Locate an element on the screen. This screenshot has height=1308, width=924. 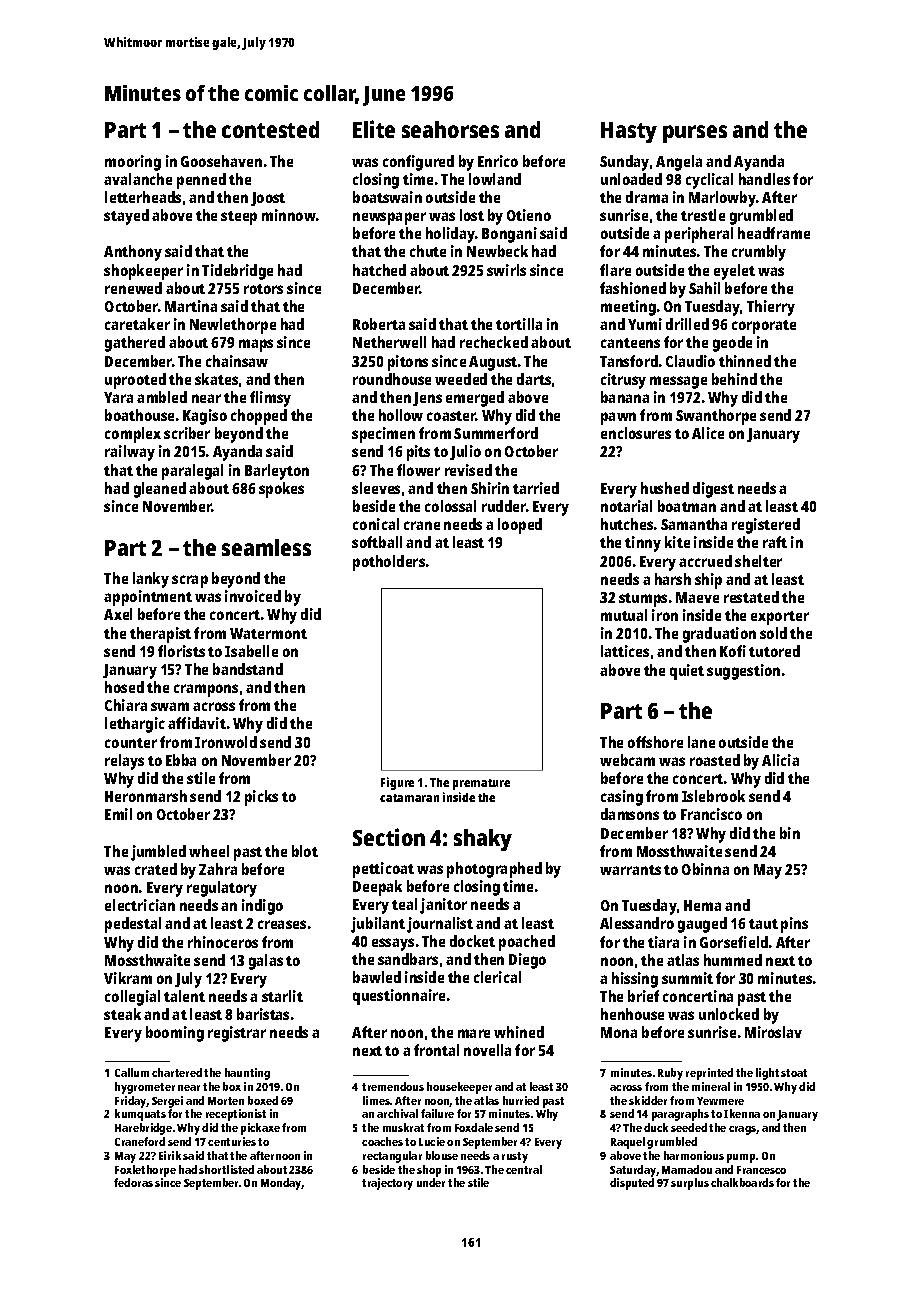
seahorses is located at coordinates (450, 129).
